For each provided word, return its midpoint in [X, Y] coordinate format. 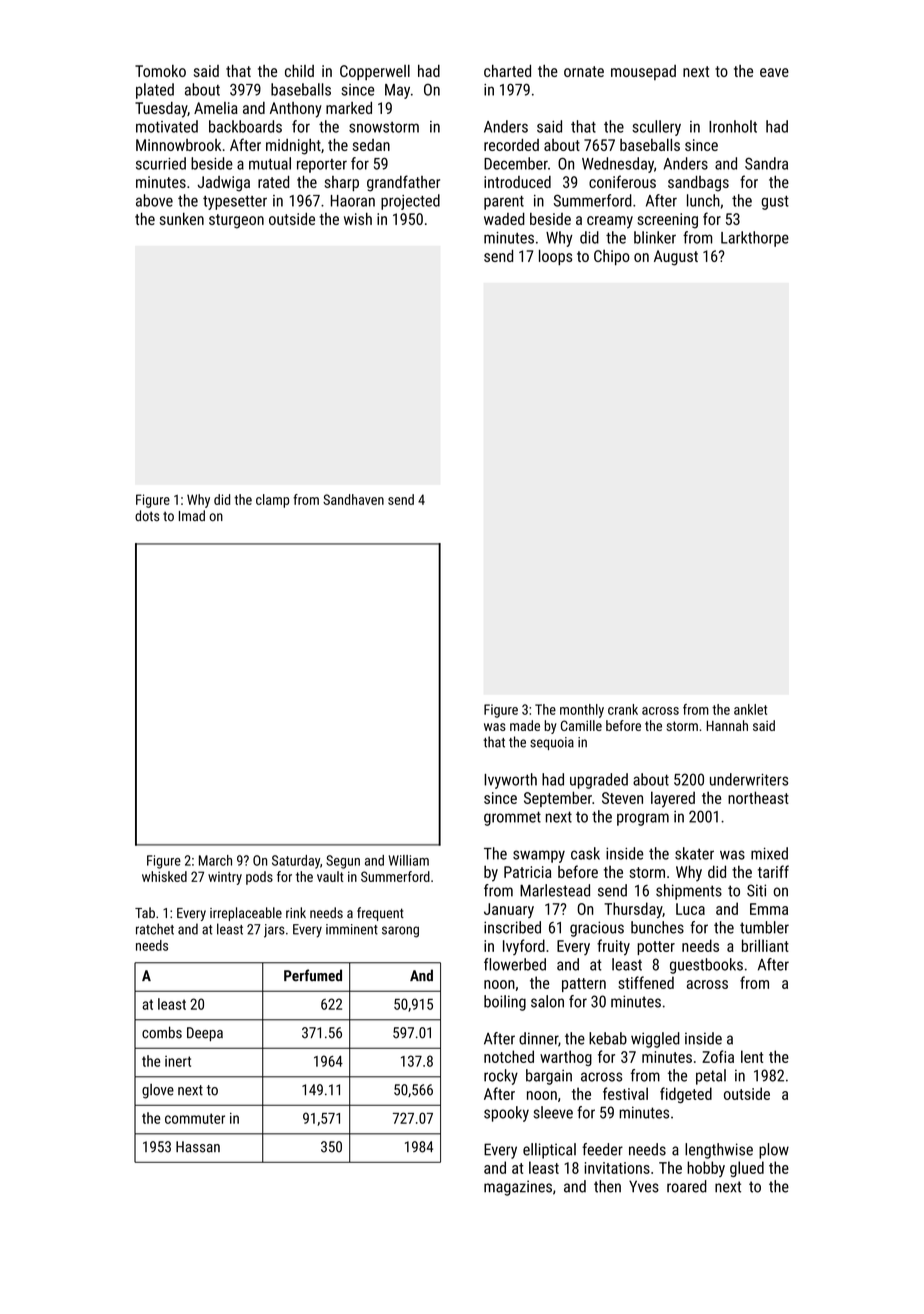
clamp [272, 501]
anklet [750, 709]
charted [507, 71]
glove [158, 1091]
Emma [769, 909]
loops [555, 257]
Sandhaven [353, 499]
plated [155, 91]
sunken [182, 219]
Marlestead [555, 890]
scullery [656, 128]
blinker [655, 237]
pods [259, 878]
